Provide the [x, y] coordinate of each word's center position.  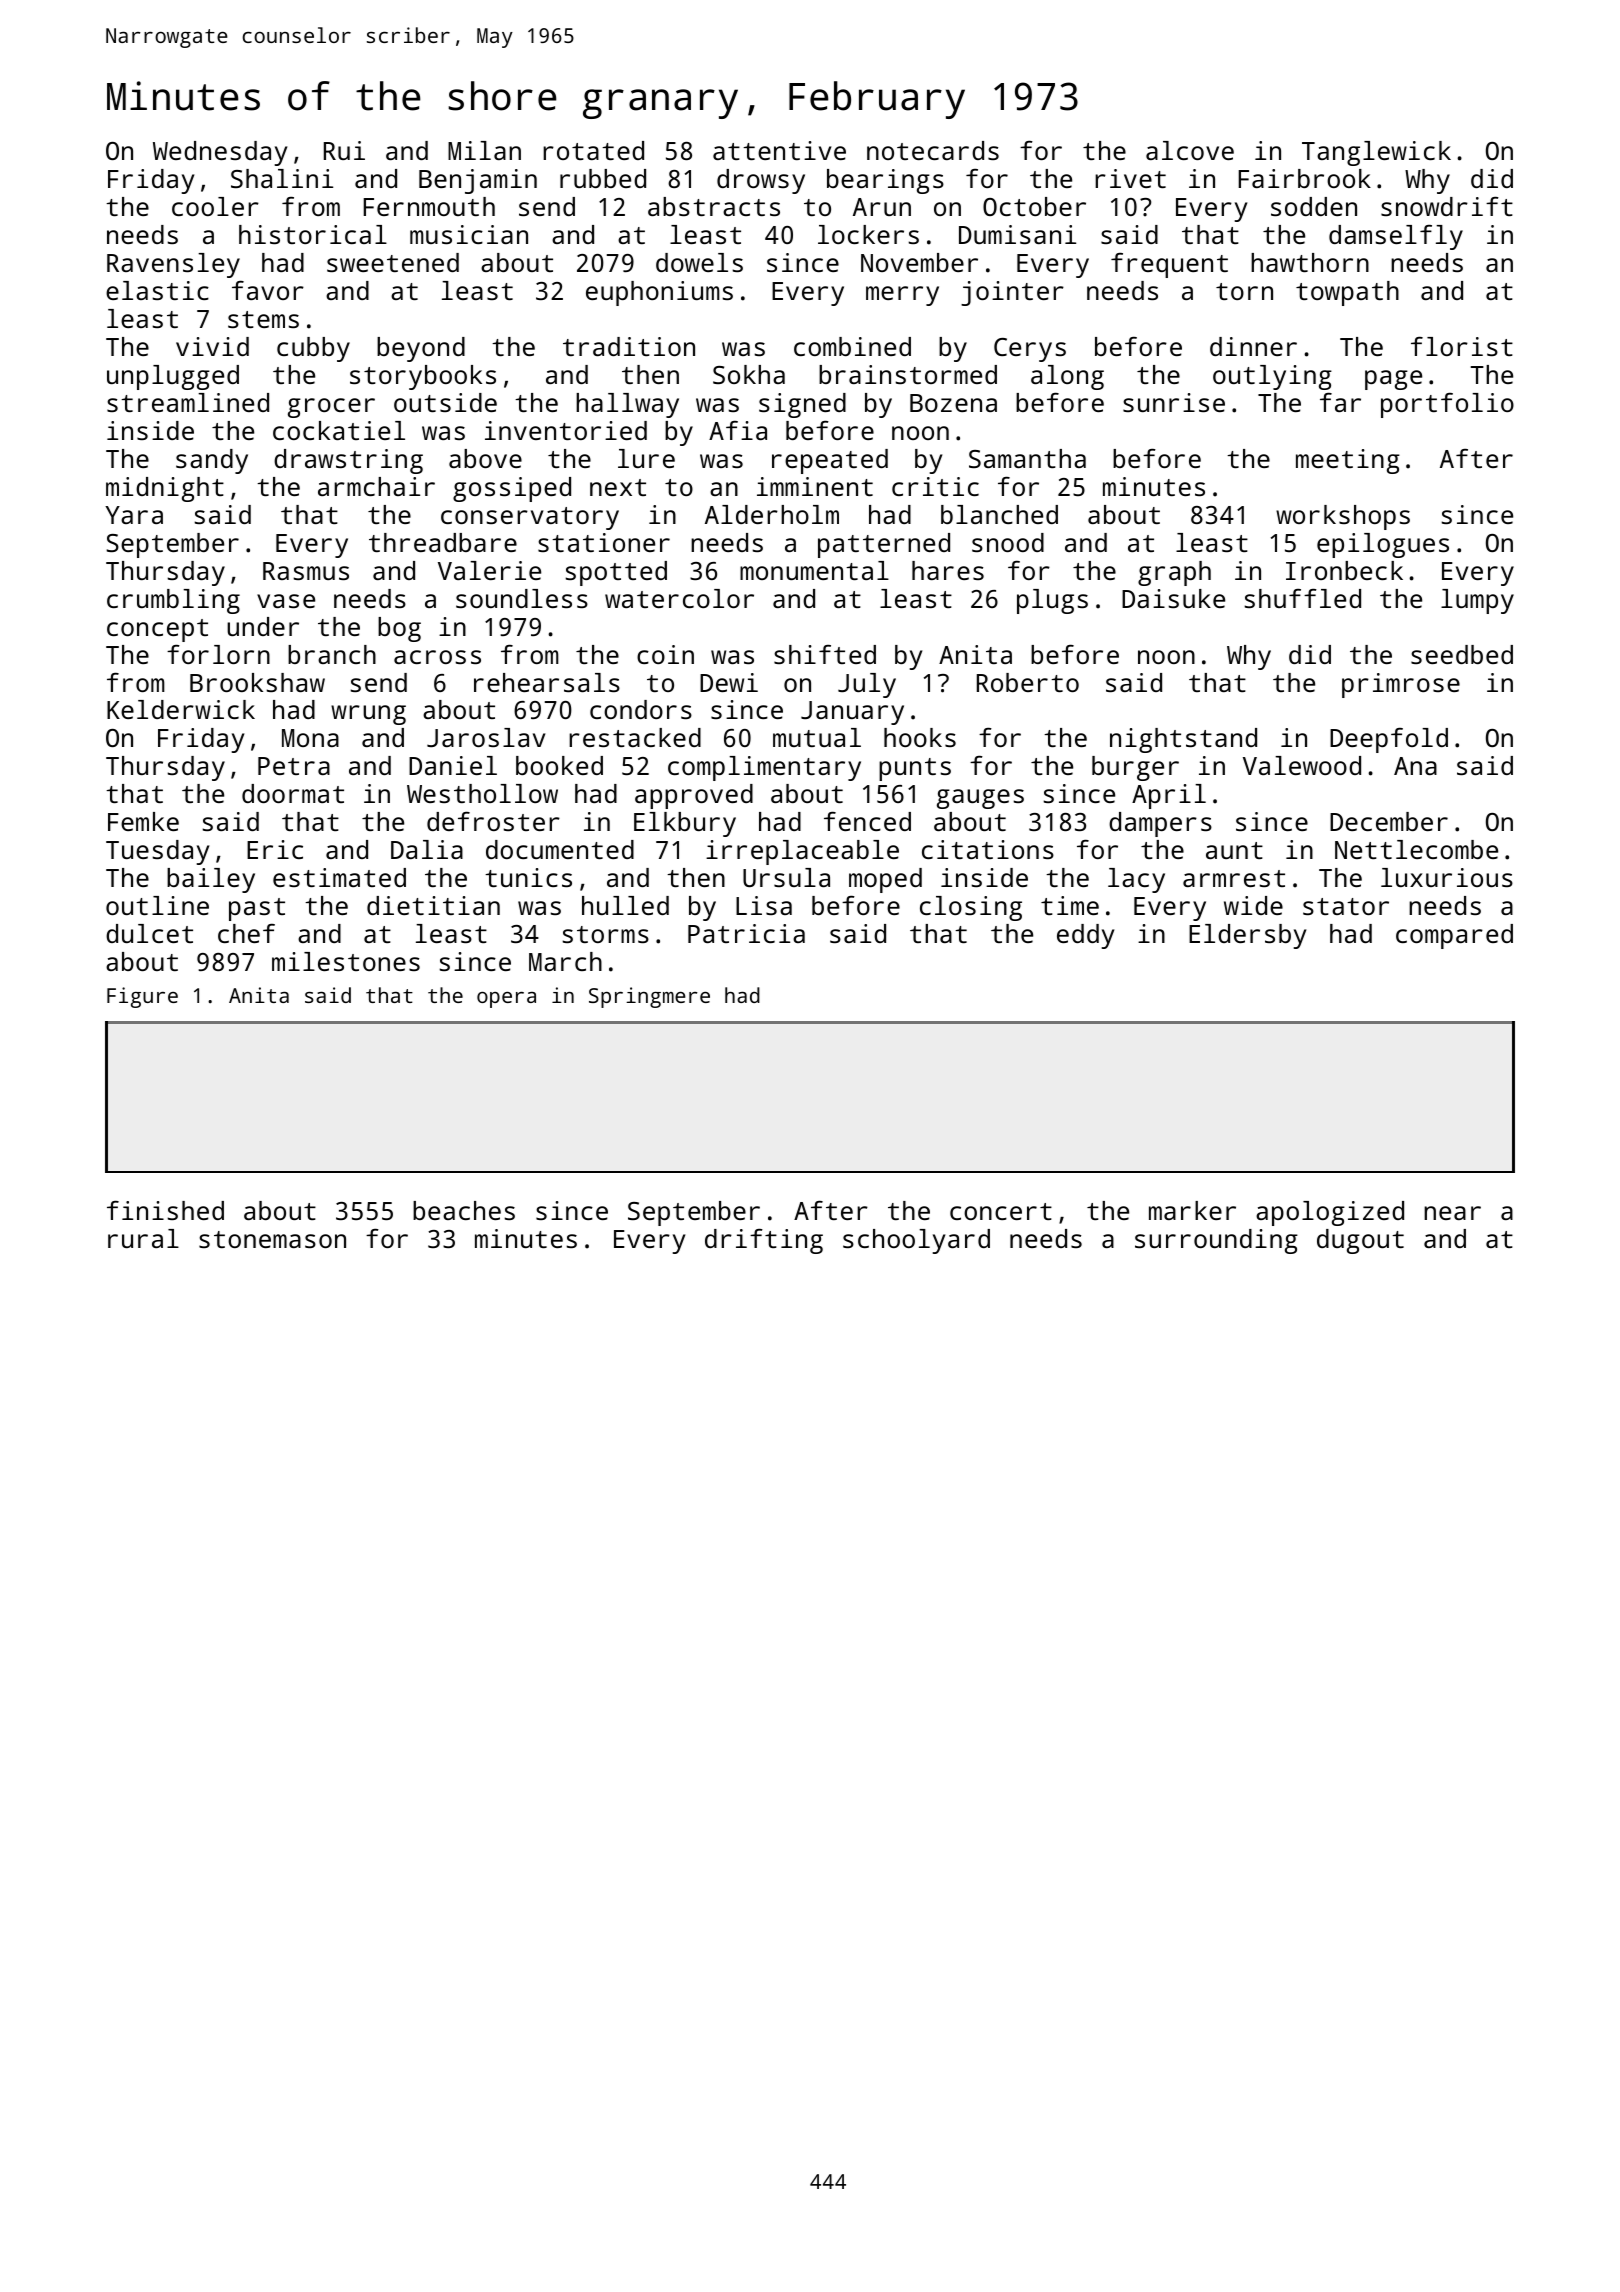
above [485, 458]
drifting [764, 1241]
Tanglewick [1376, 153]
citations [988, 849]
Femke [143, 821]
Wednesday [220, 153]
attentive [779, 150]
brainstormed [908, 374]
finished [165, 1210]
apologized [1330, 1213]
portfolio [1447, 405]
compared [1454, 936]
